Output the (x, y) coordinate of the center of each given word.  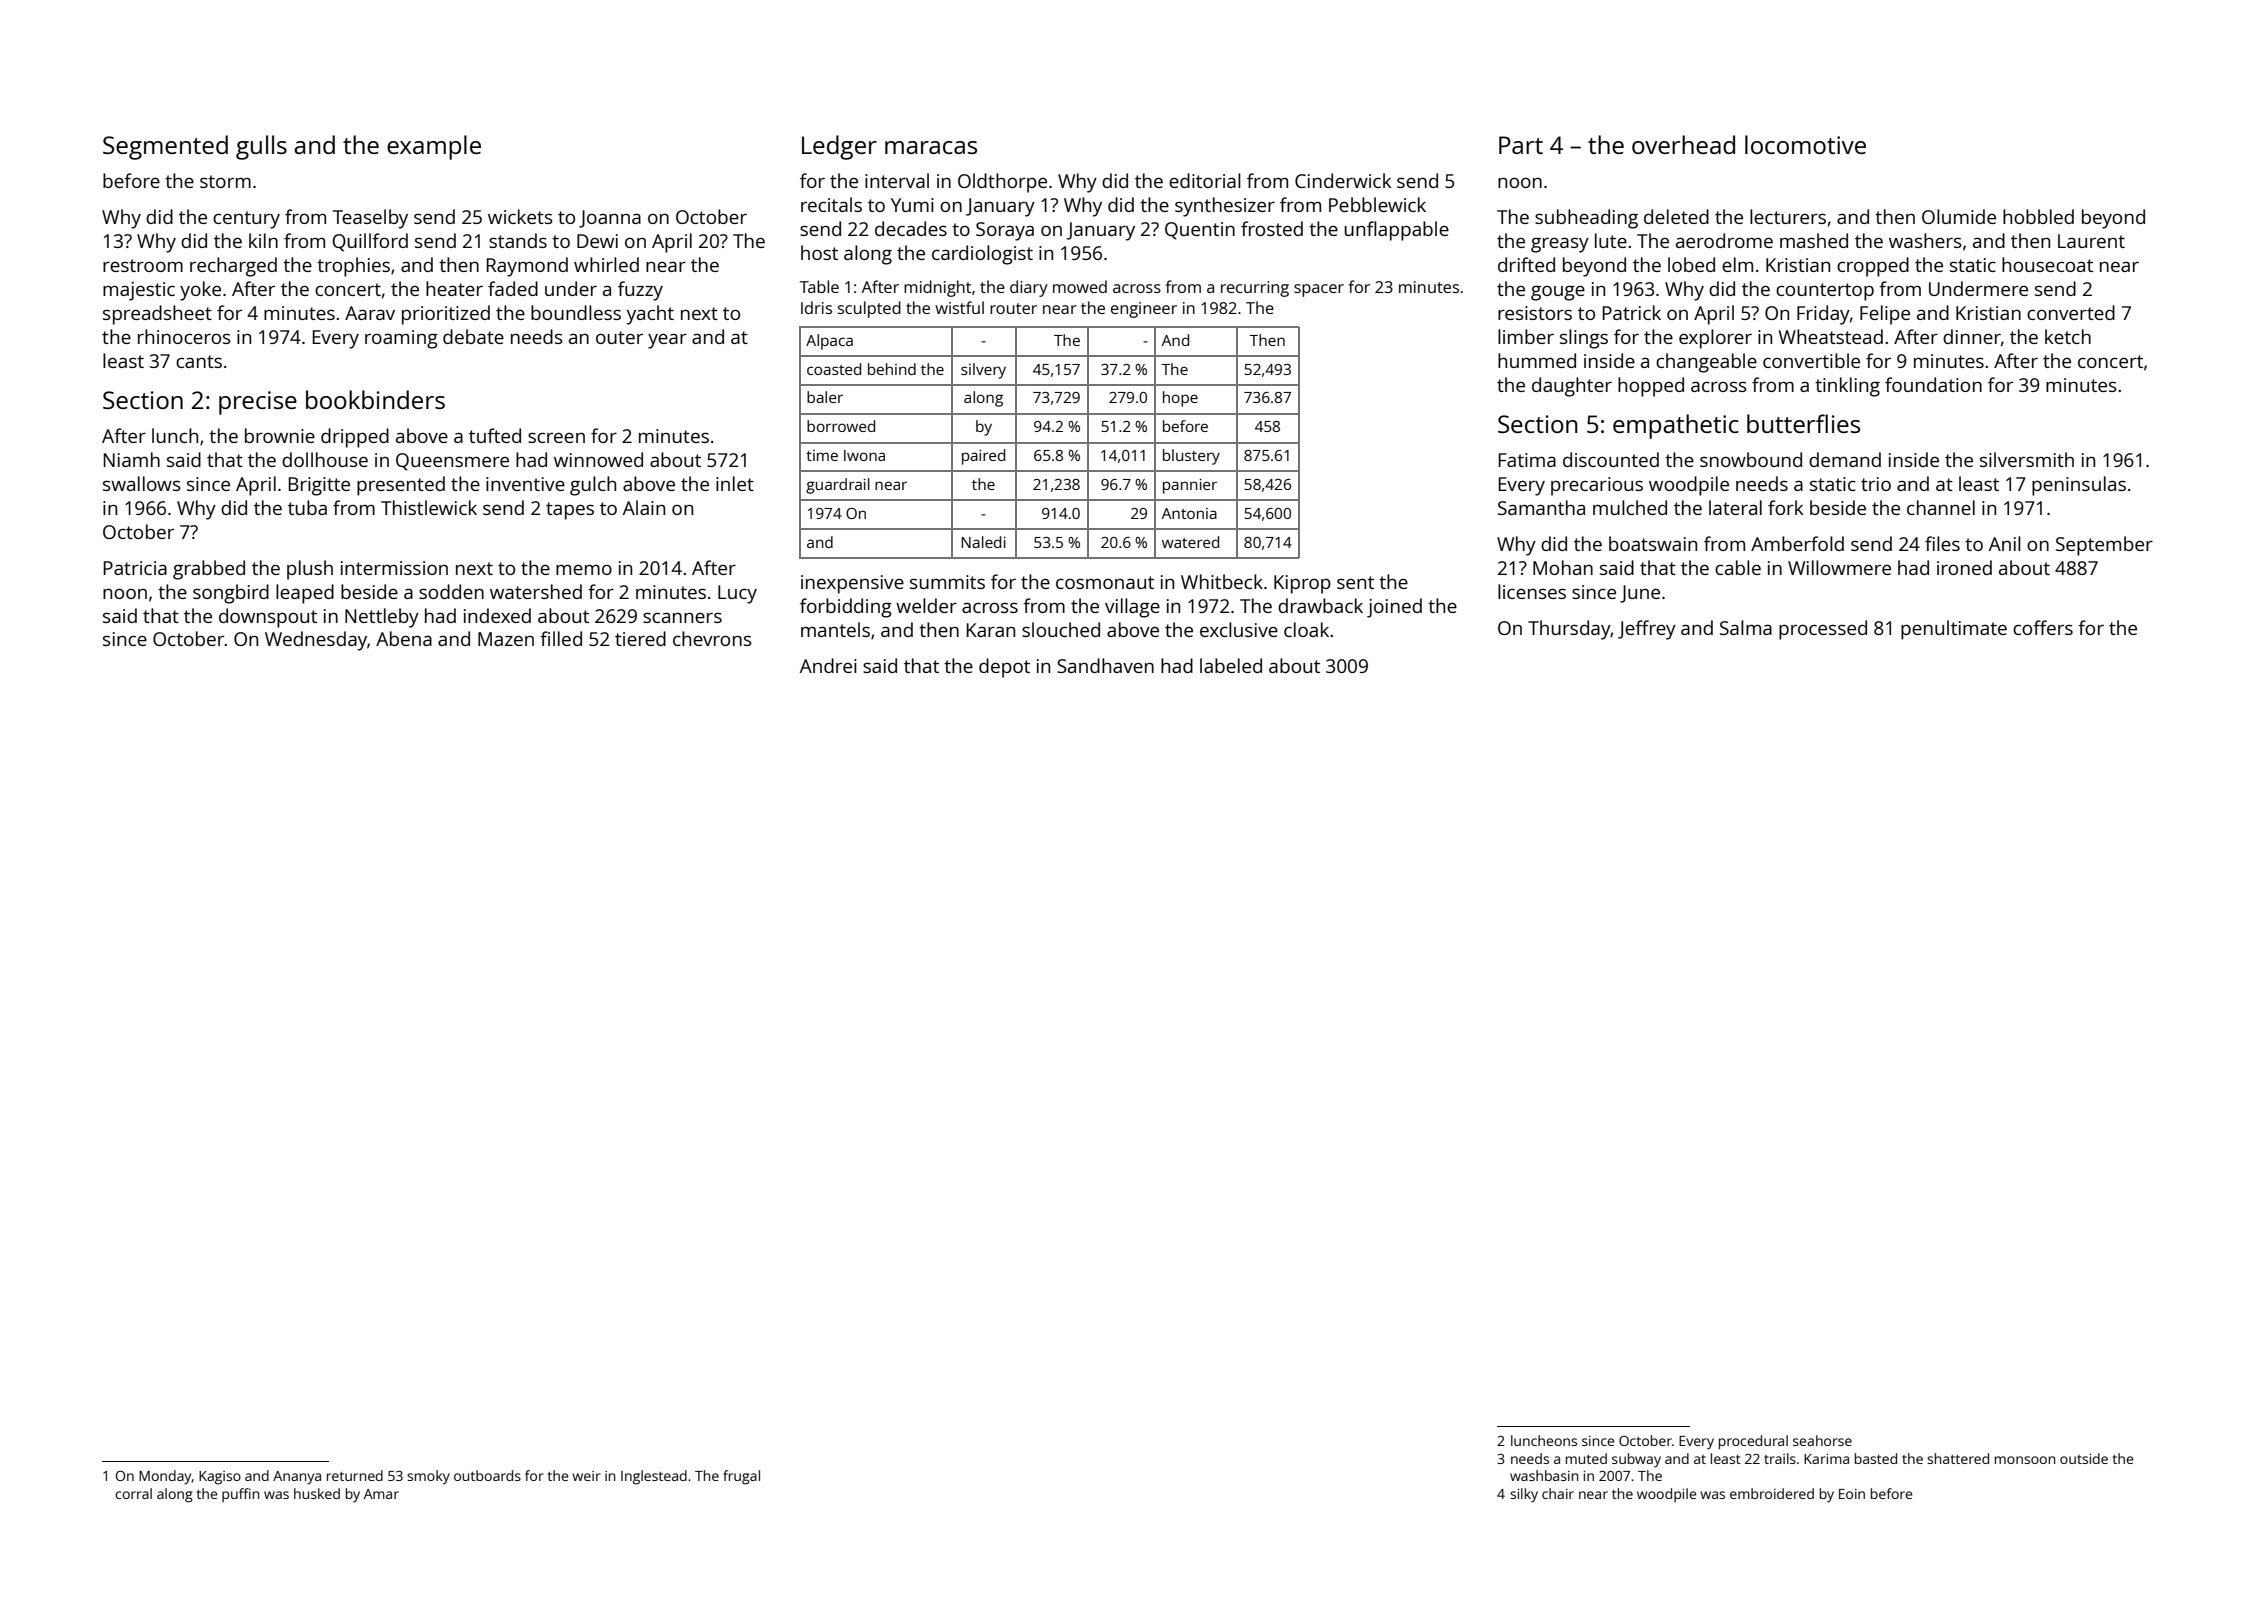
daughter (1572, 387)
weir (586, 1476)
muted (1586, 1458)
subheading (1586, 219)
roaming (401, 339)
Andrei (828, 665)
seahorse (1822, 1440)
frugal (741, 1477)
